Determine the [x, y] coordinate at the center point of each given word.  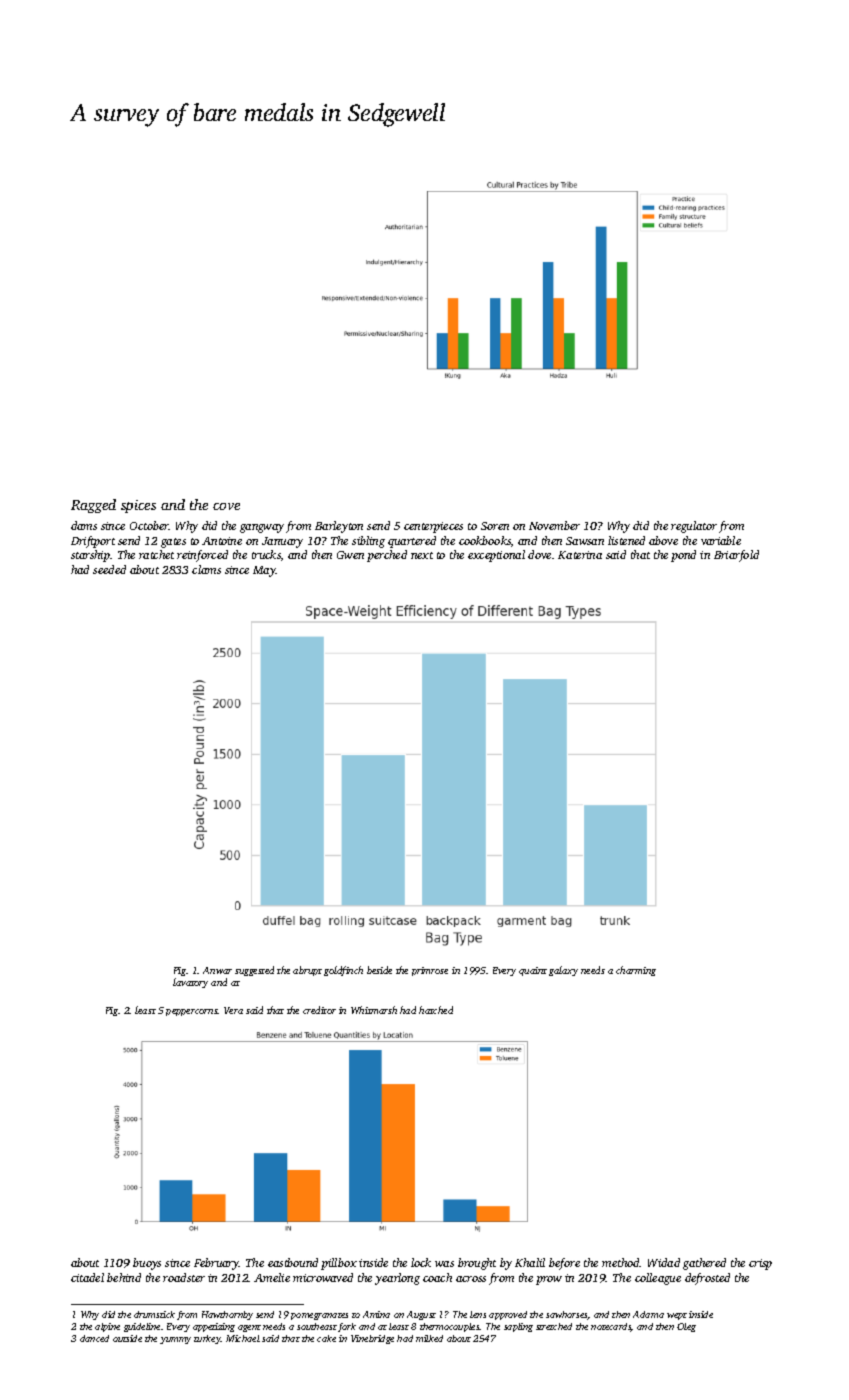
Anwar [217, 970]
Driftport [93, 542]
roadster [184, 1277]
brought [477, 1264]
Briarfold [736, 556]
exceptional [496, 556]
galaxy [563, 971]
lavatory [190, 983]
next [422, 555]
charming [636, 971]
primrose [430, 971]
